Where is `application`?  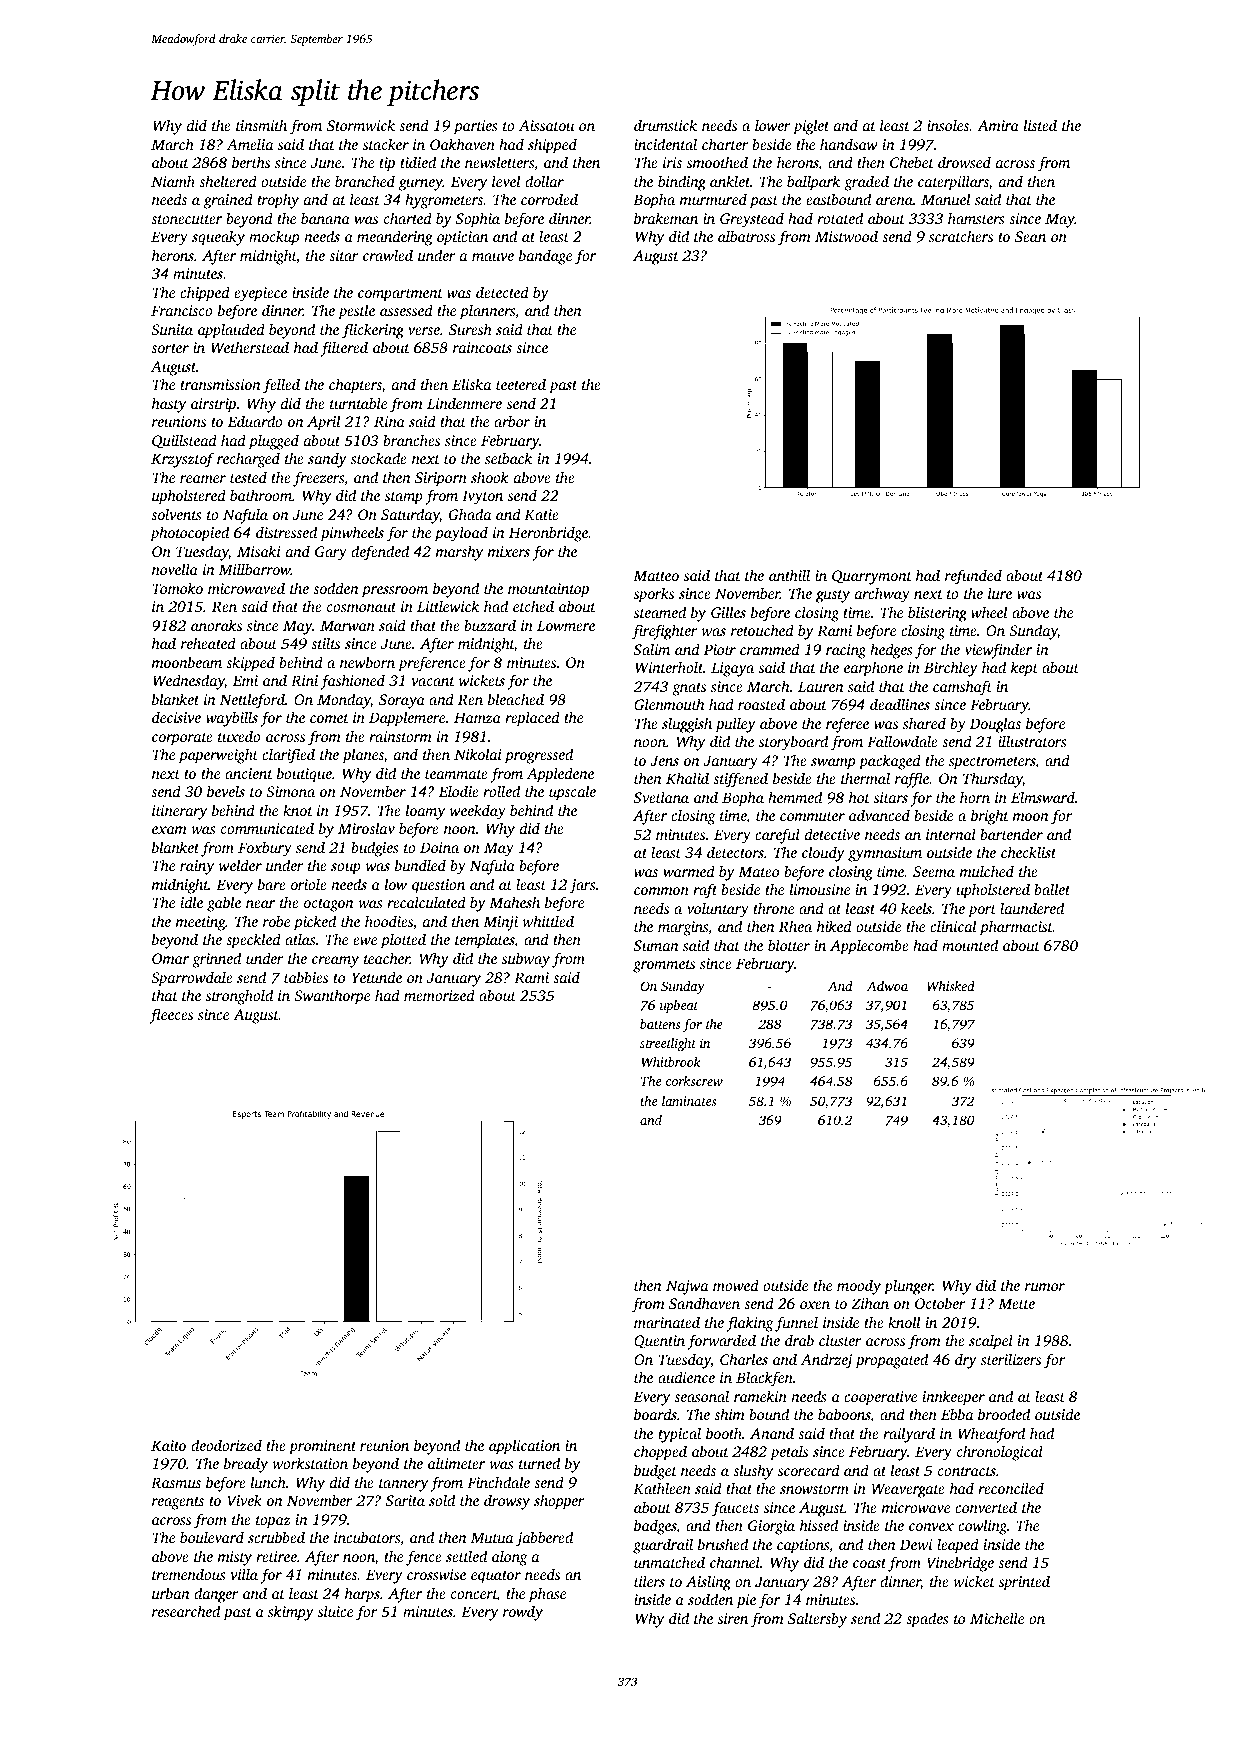
application is located at coordinates (524, 1447).
